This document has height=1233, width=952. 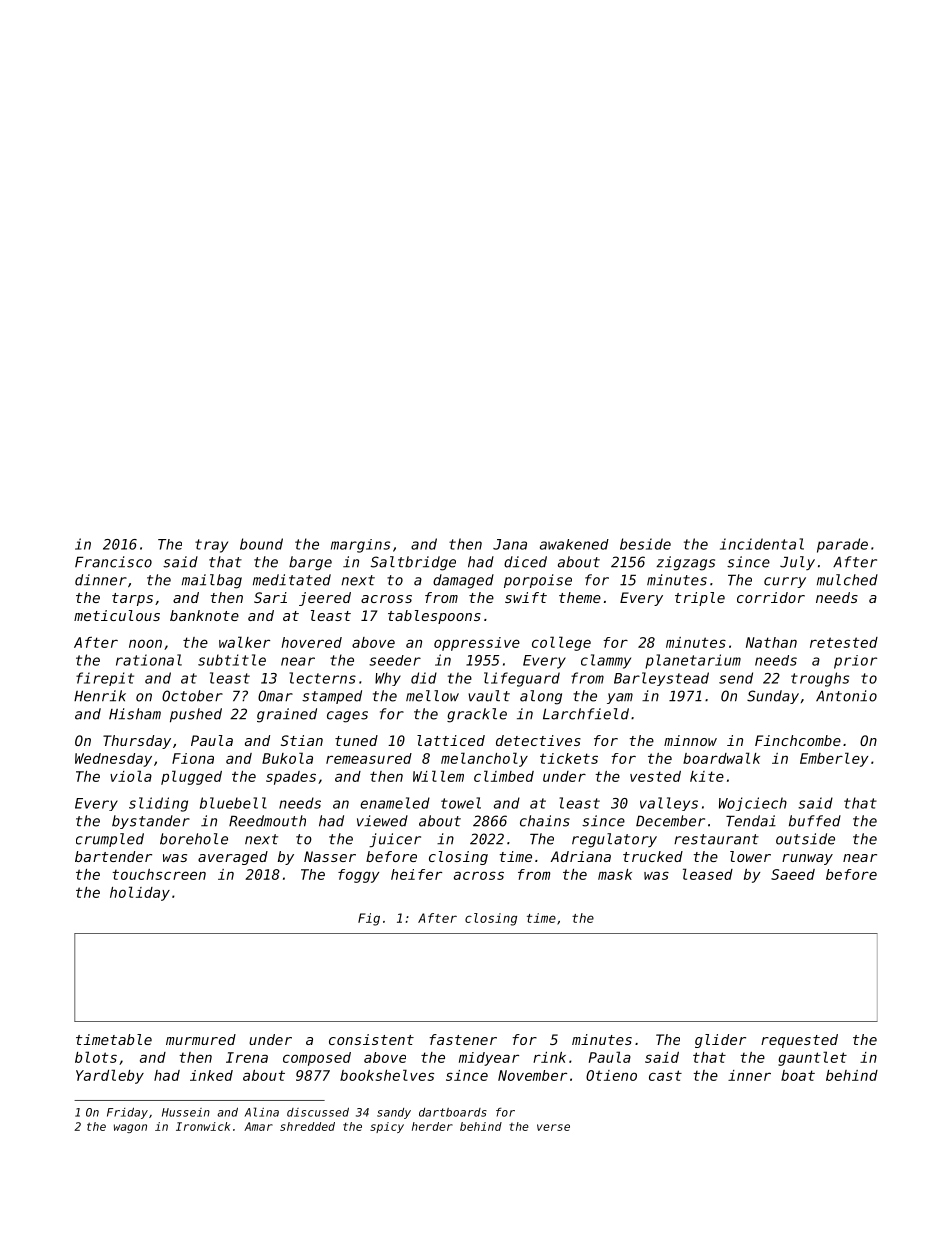 What do you see at coordinates (721, 758) in the document?
I see `boardwalk` at bounding box center [721, 758].
